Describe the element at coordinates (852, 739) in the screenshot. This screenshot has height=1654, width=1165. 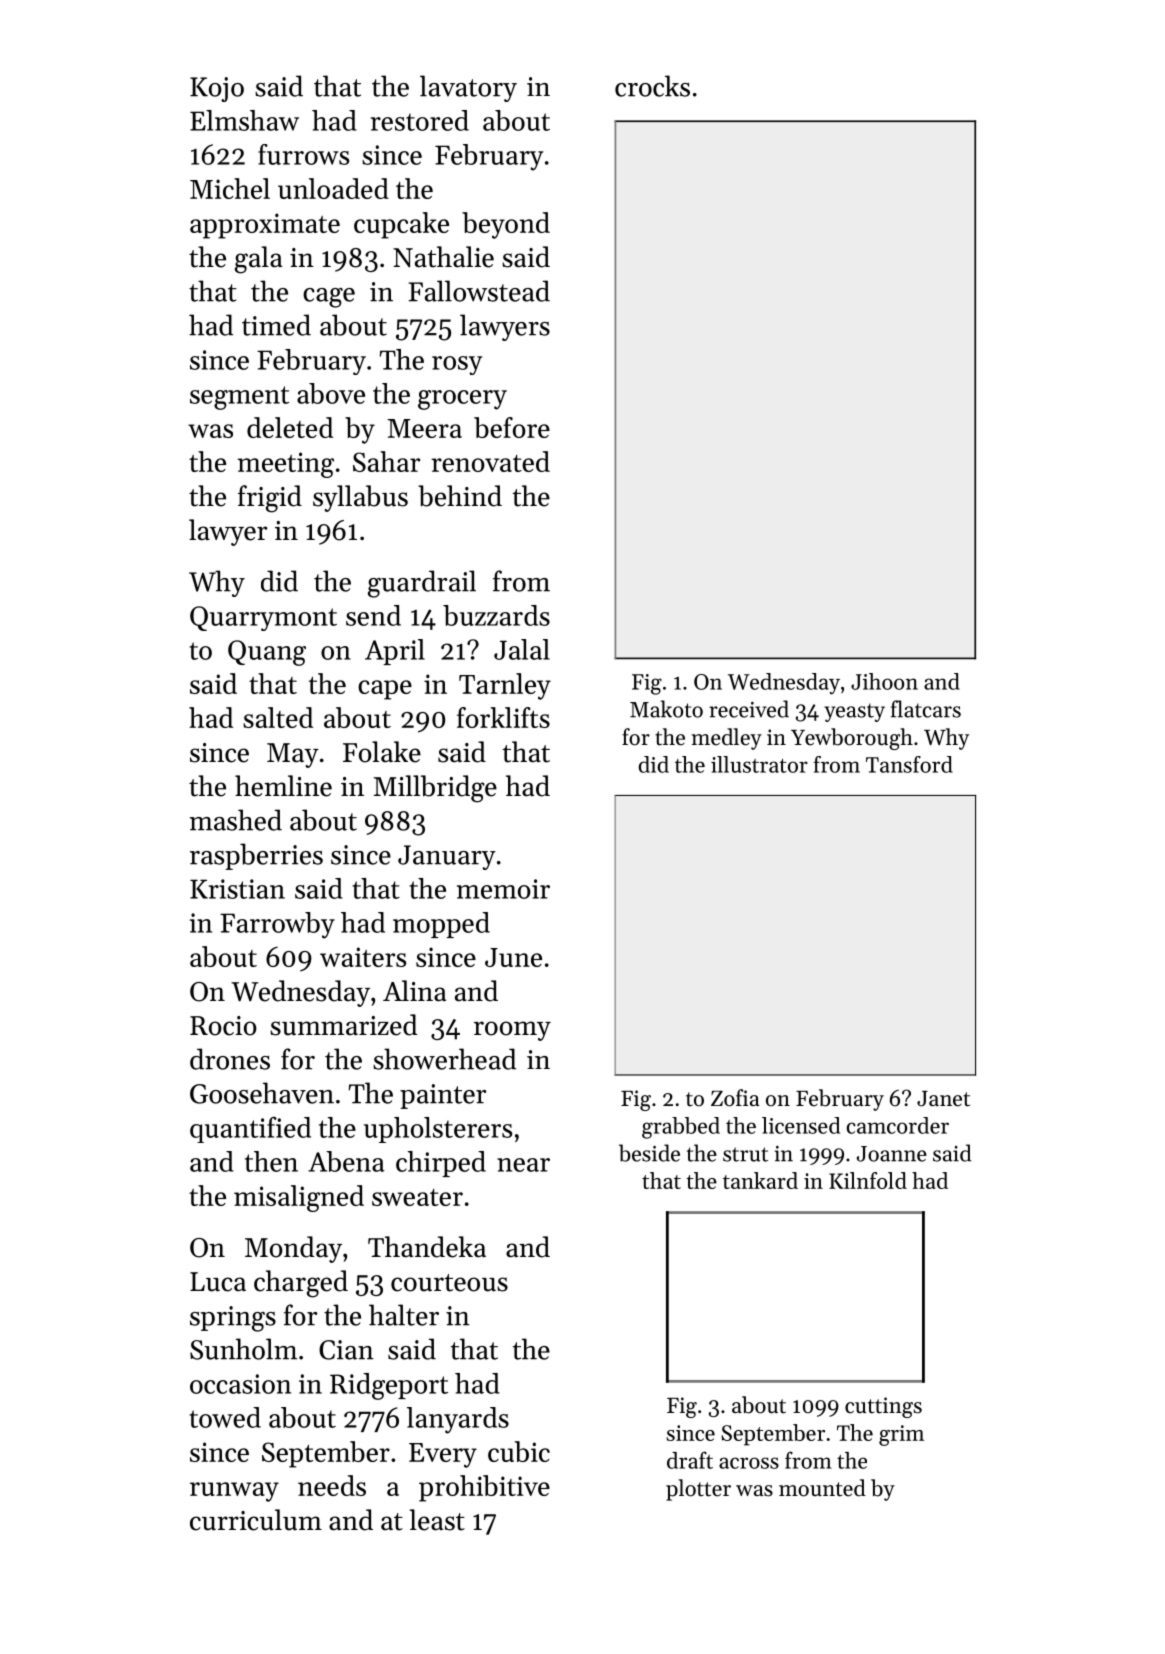
I see `Yewborough` at that location.
